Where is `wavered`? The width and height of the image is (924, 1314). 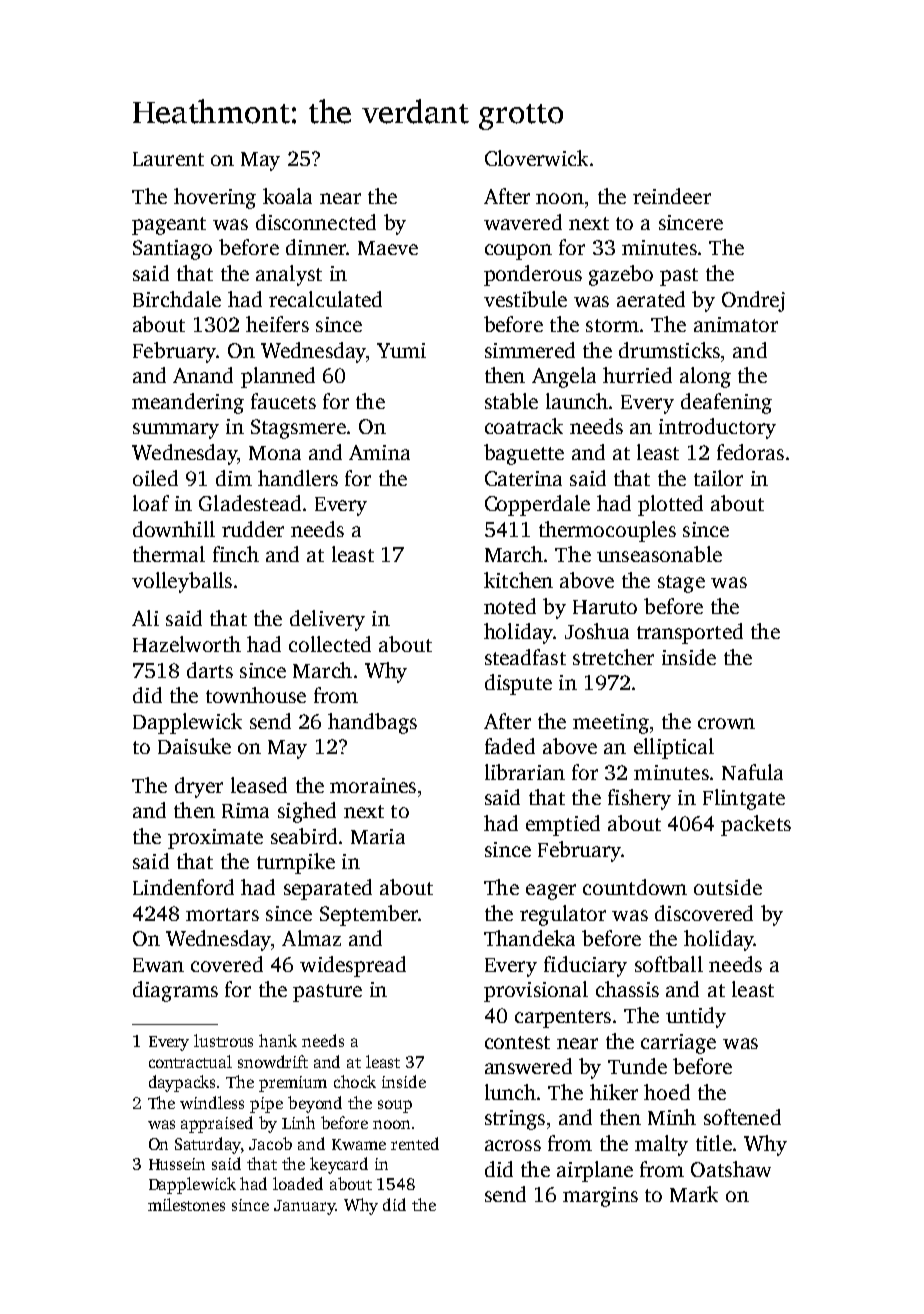
wavered is located at coordinates (523, 222).
